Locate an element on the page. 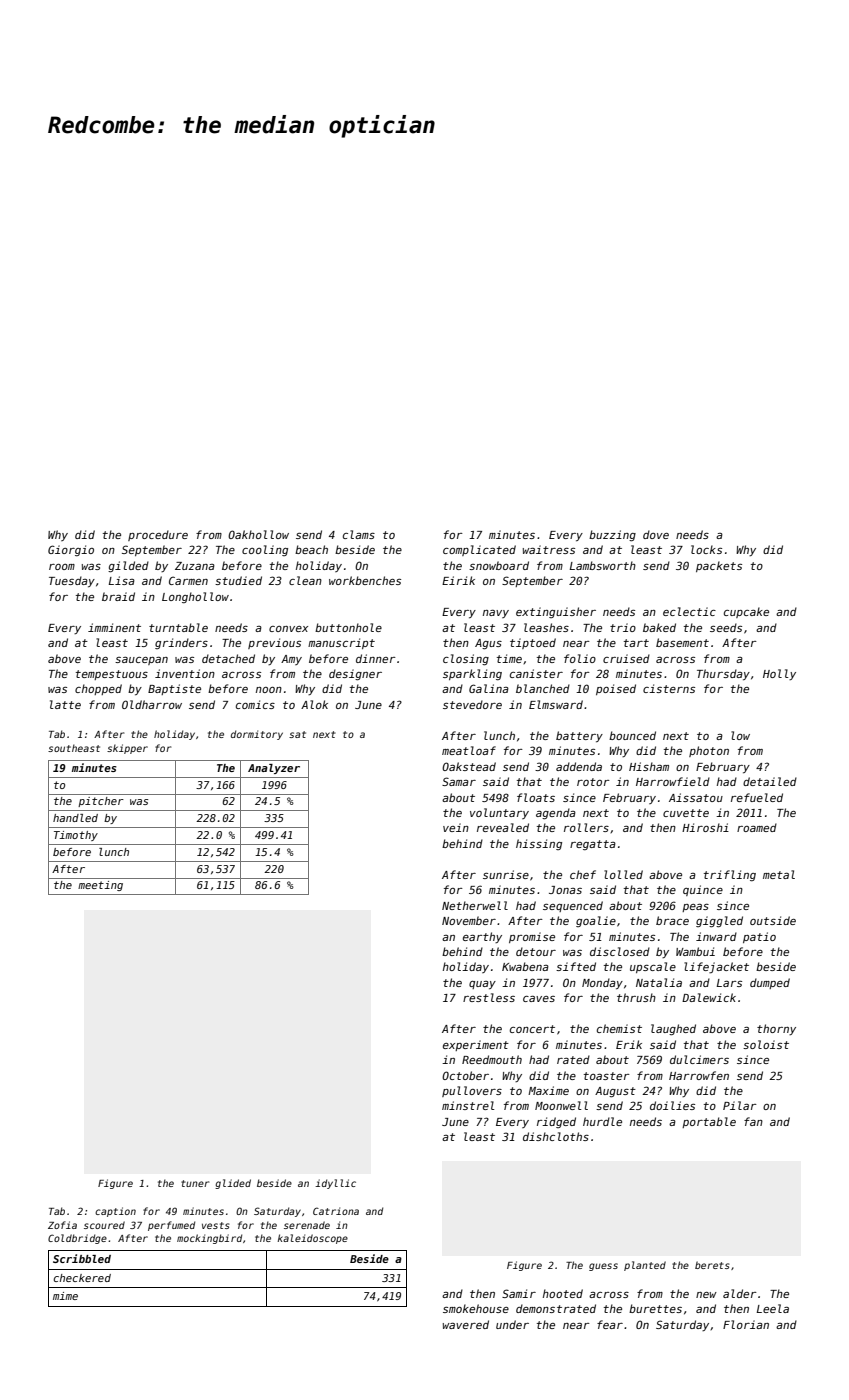  mime is located at coordinates (65, 1296).
